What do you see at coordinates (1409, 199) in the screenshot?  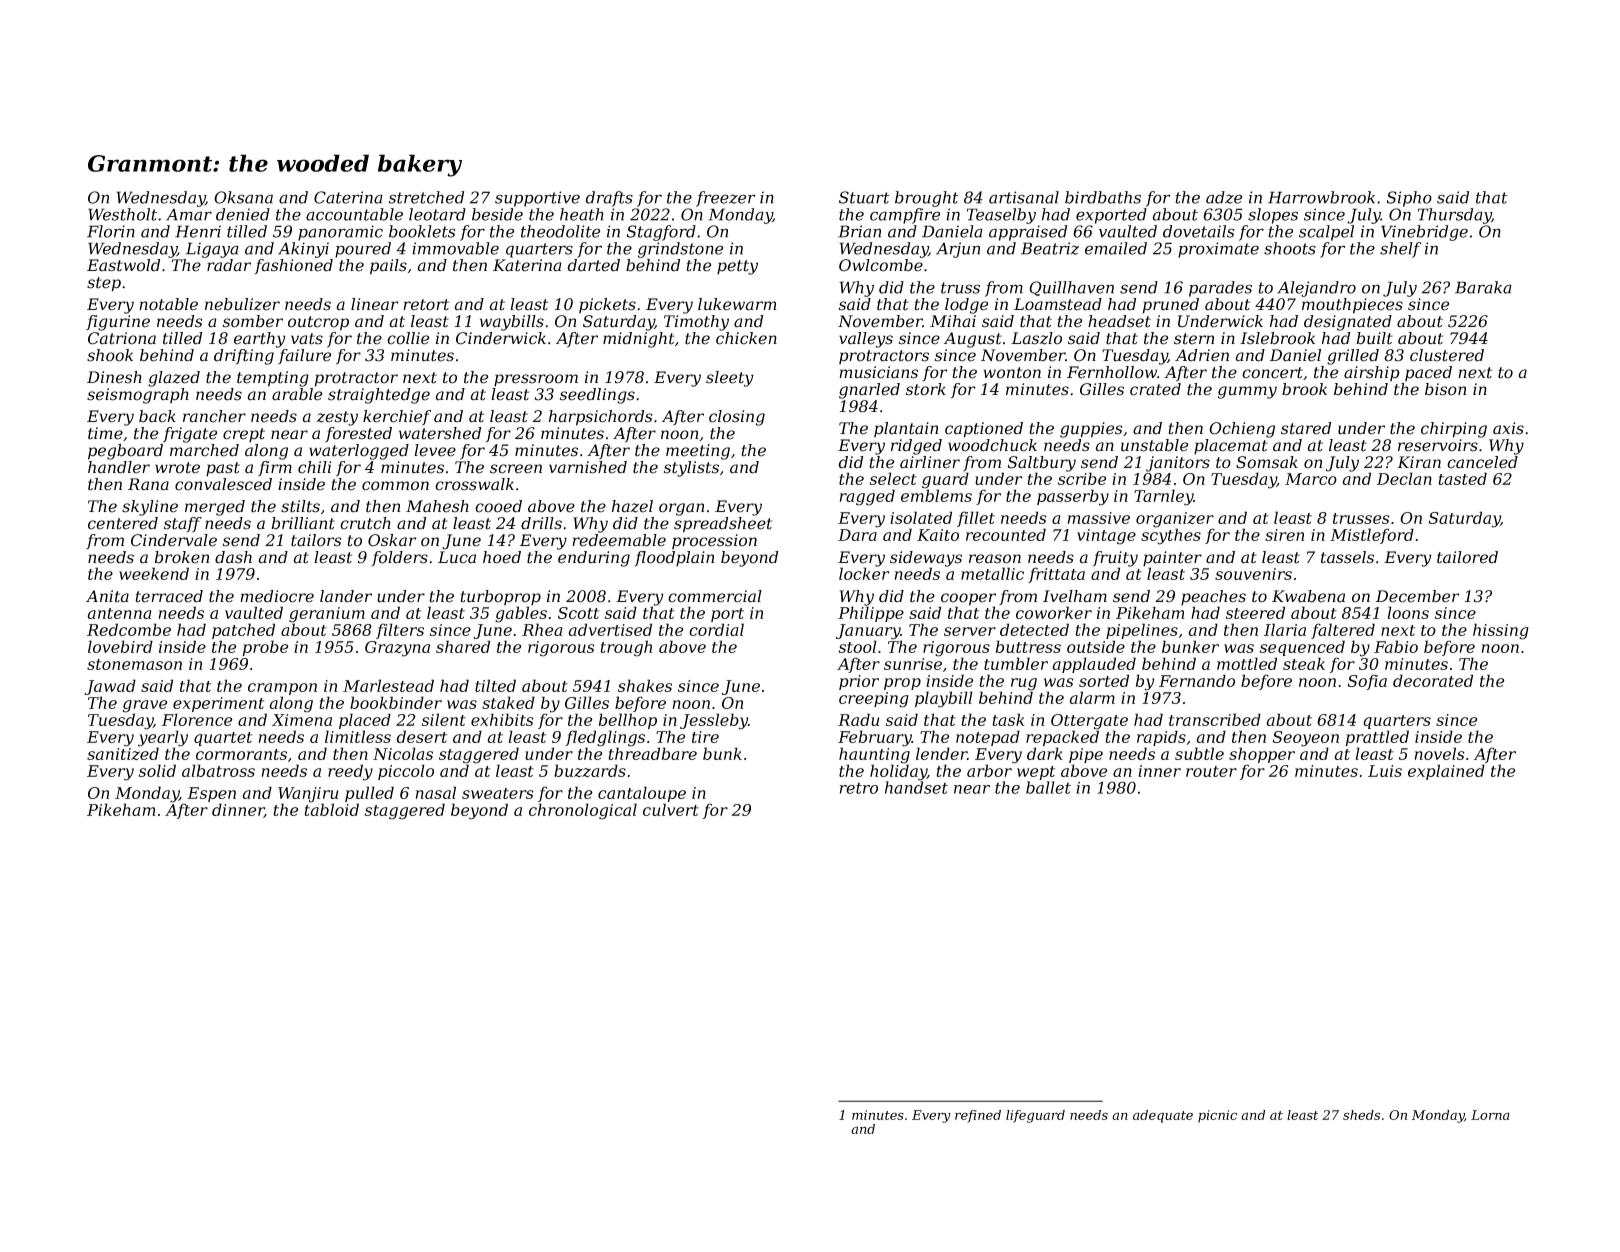 I see `Sipho` at bounding box center [1409, 199].
